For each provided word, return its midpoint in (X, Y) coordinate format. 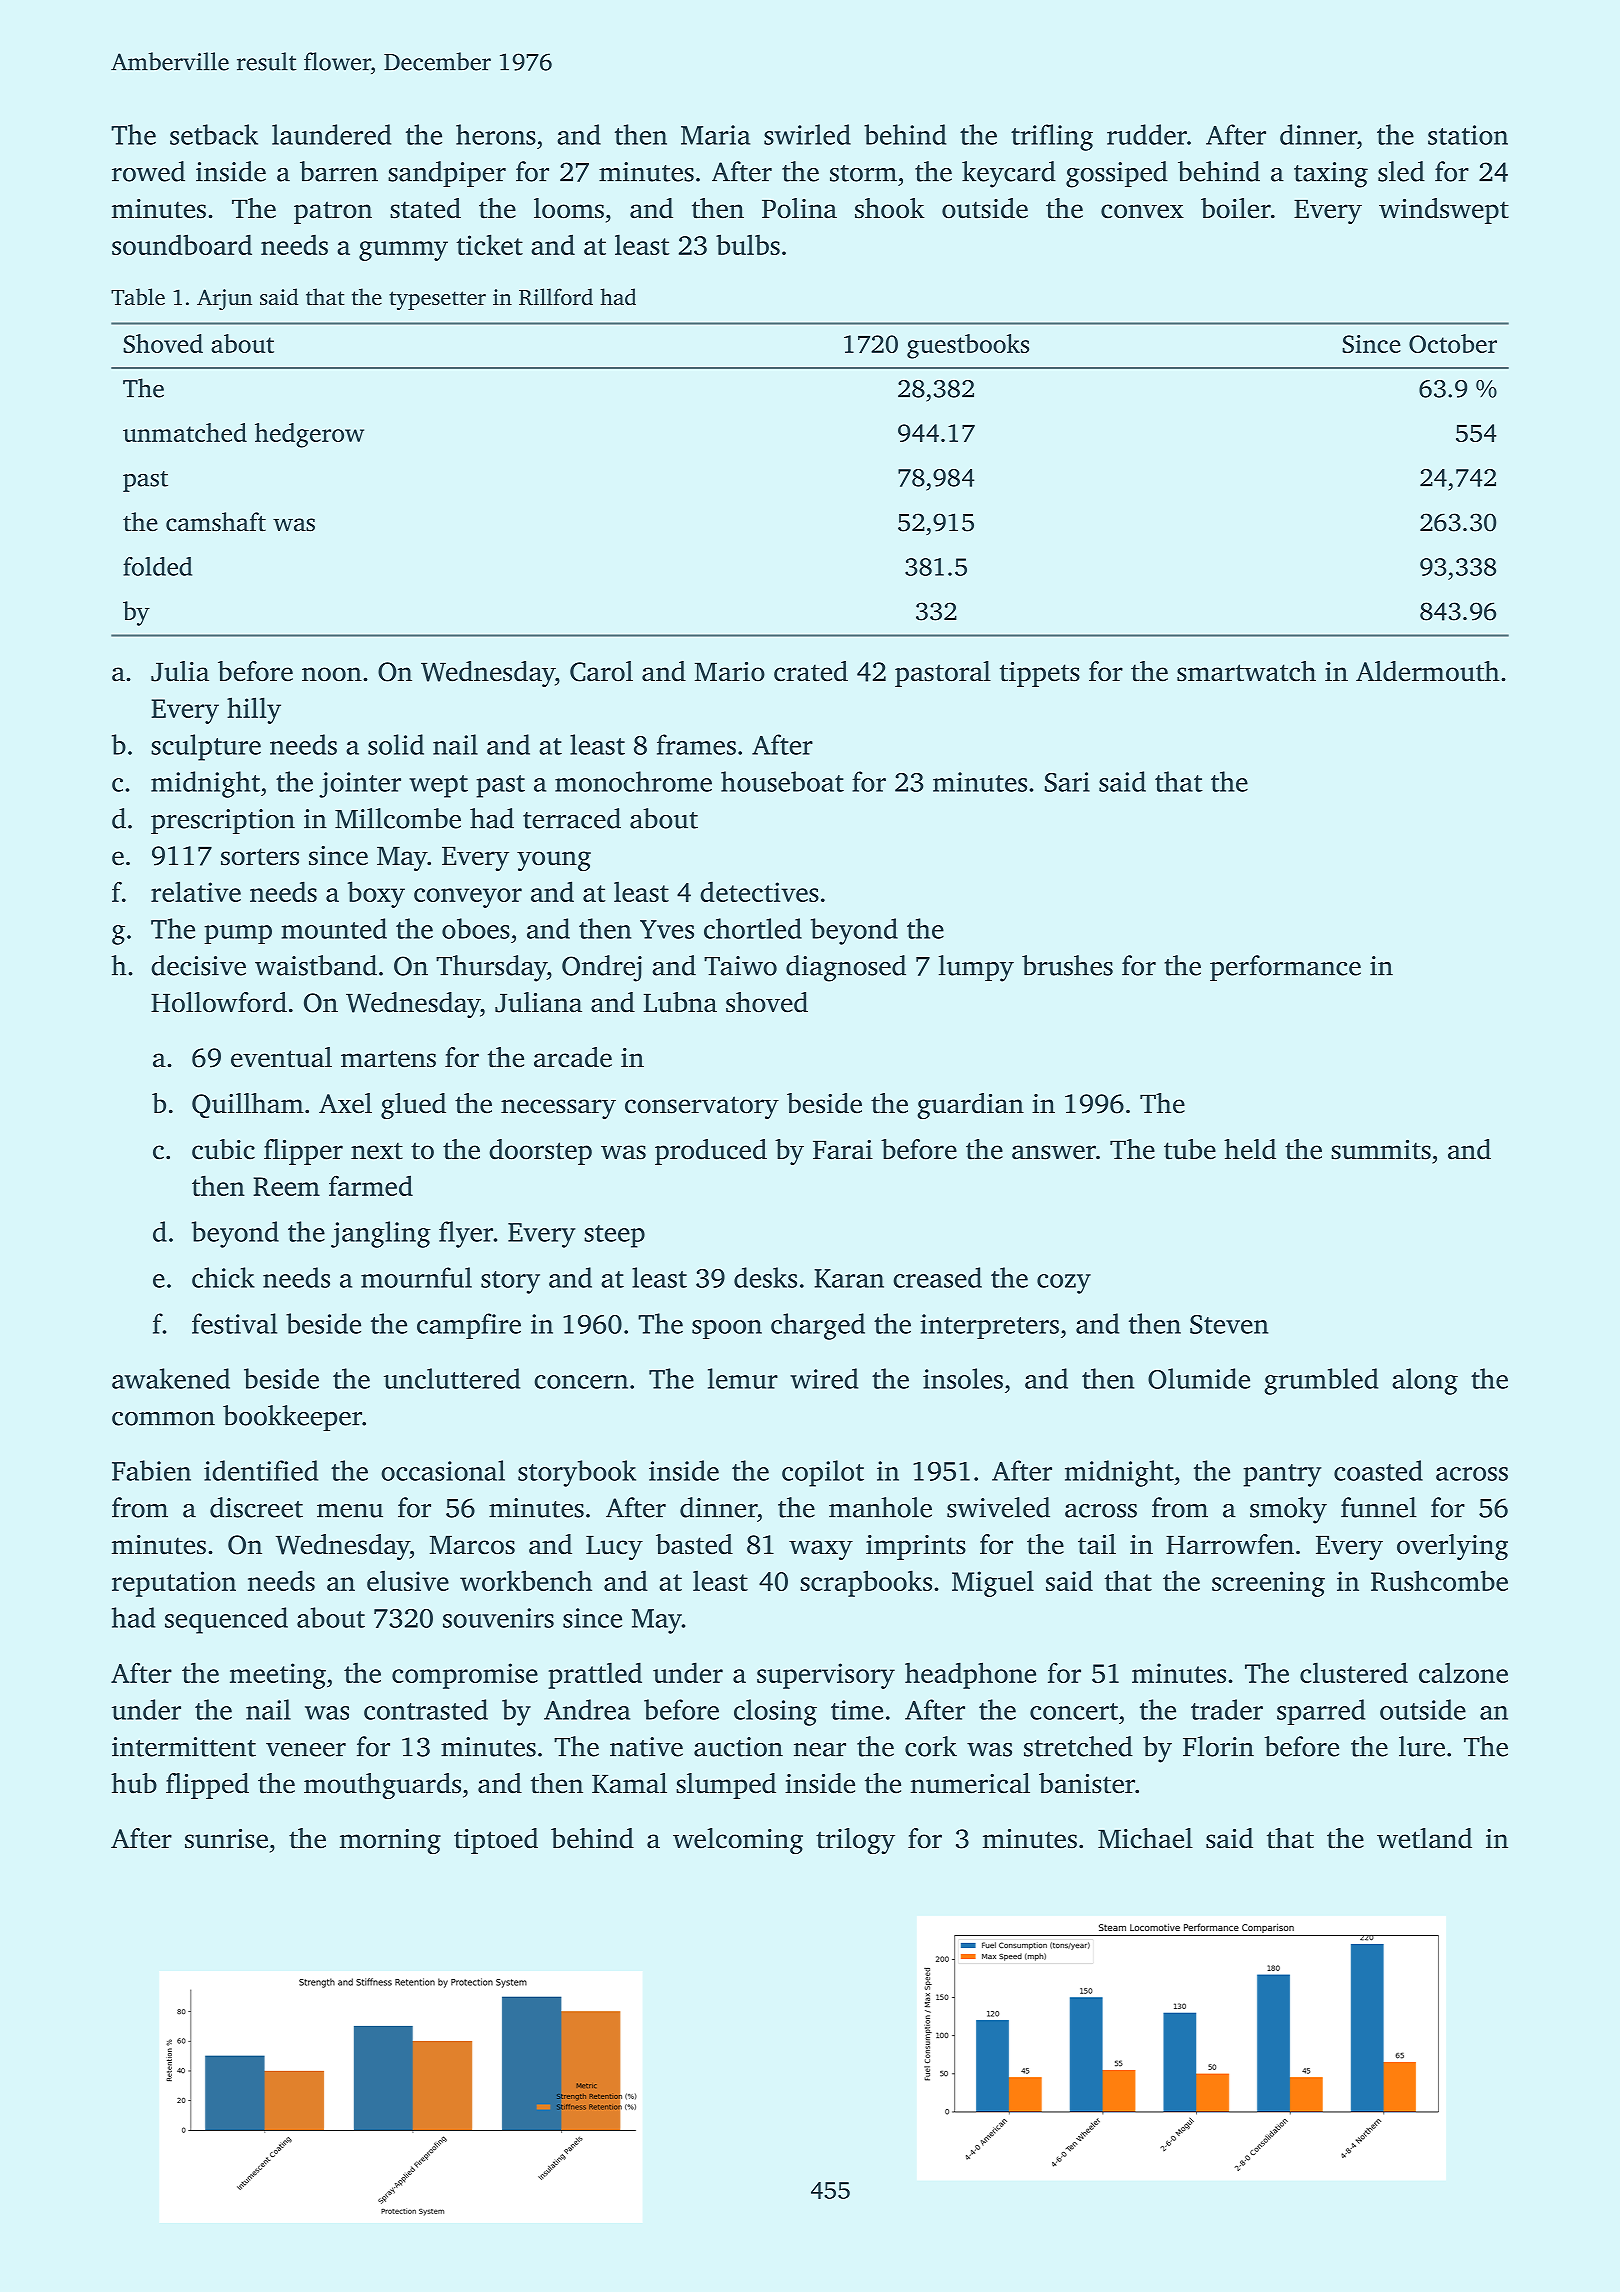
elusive (408, 1581)
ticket (489, 244)
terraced (572, 818)
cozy (1064, 1284)
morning (390, 1841)
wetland (1424, 1838)
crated (811, 671)
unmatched (185, 432)
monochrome (633, 781)
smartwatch (1246, 671)
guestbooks (968, 346)
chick (223, 1277)
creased (937, 1277)
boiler (1236, 208)
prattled (595, 1675)
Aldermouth (1427, 671)
